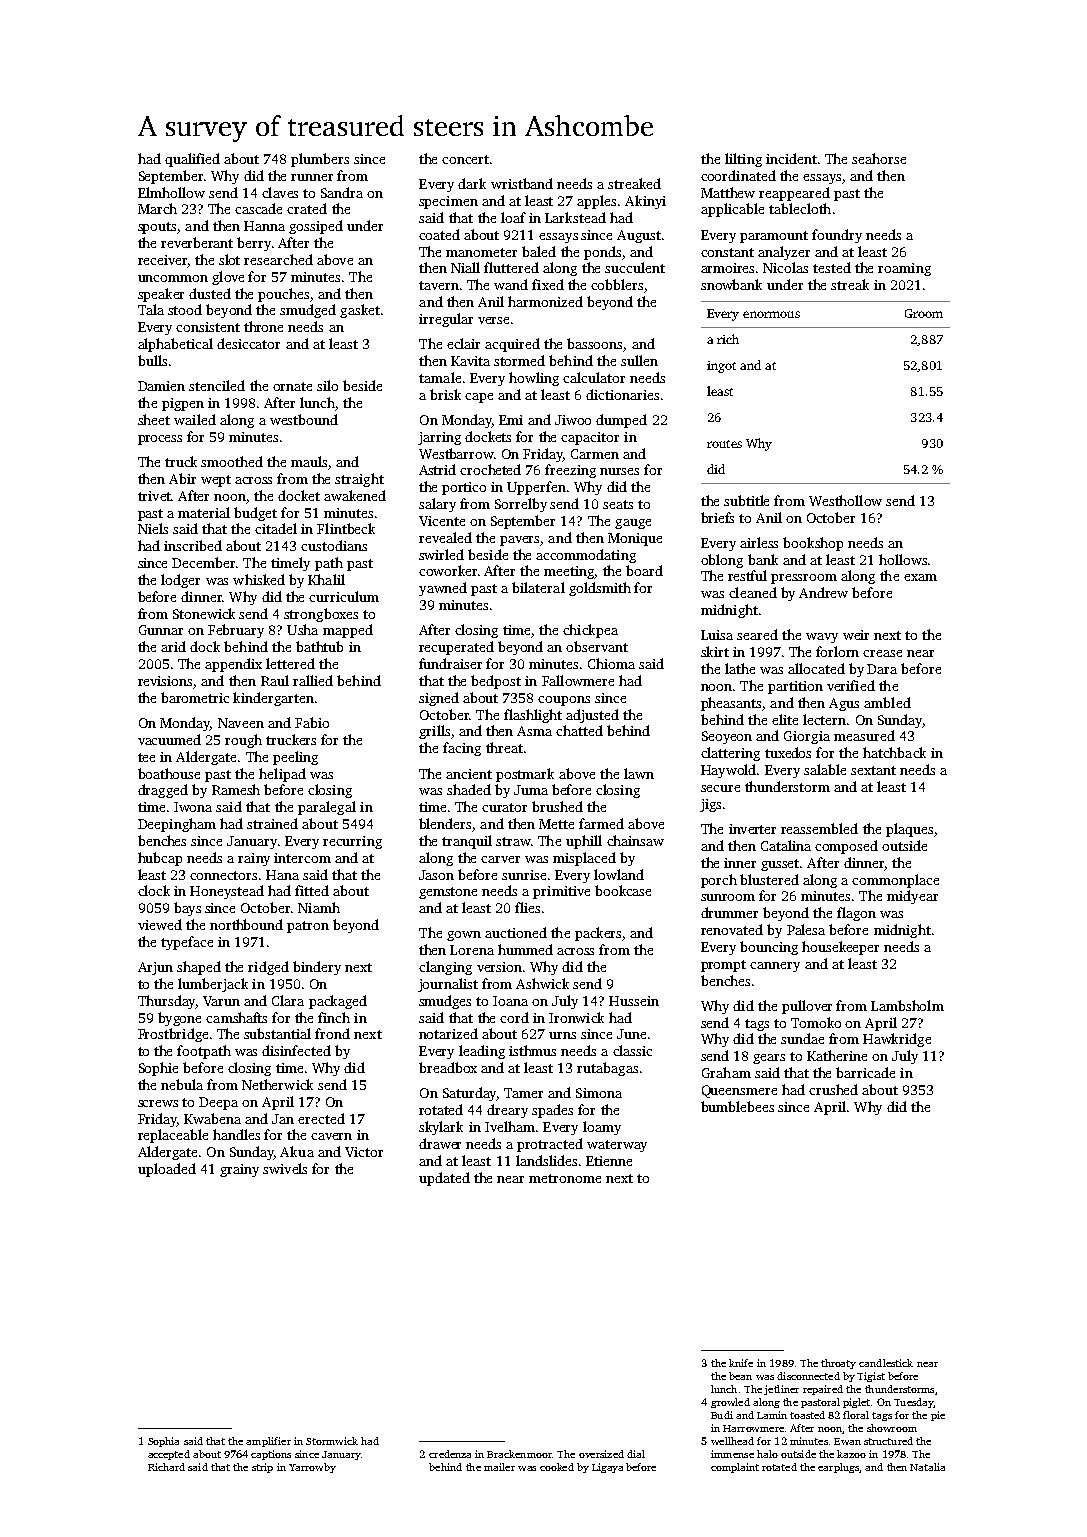 This image has height=1537, width=1087. What do you see at coordinates (228, 278) in the image?
I see `glove` at bounding box center [228, 278].
